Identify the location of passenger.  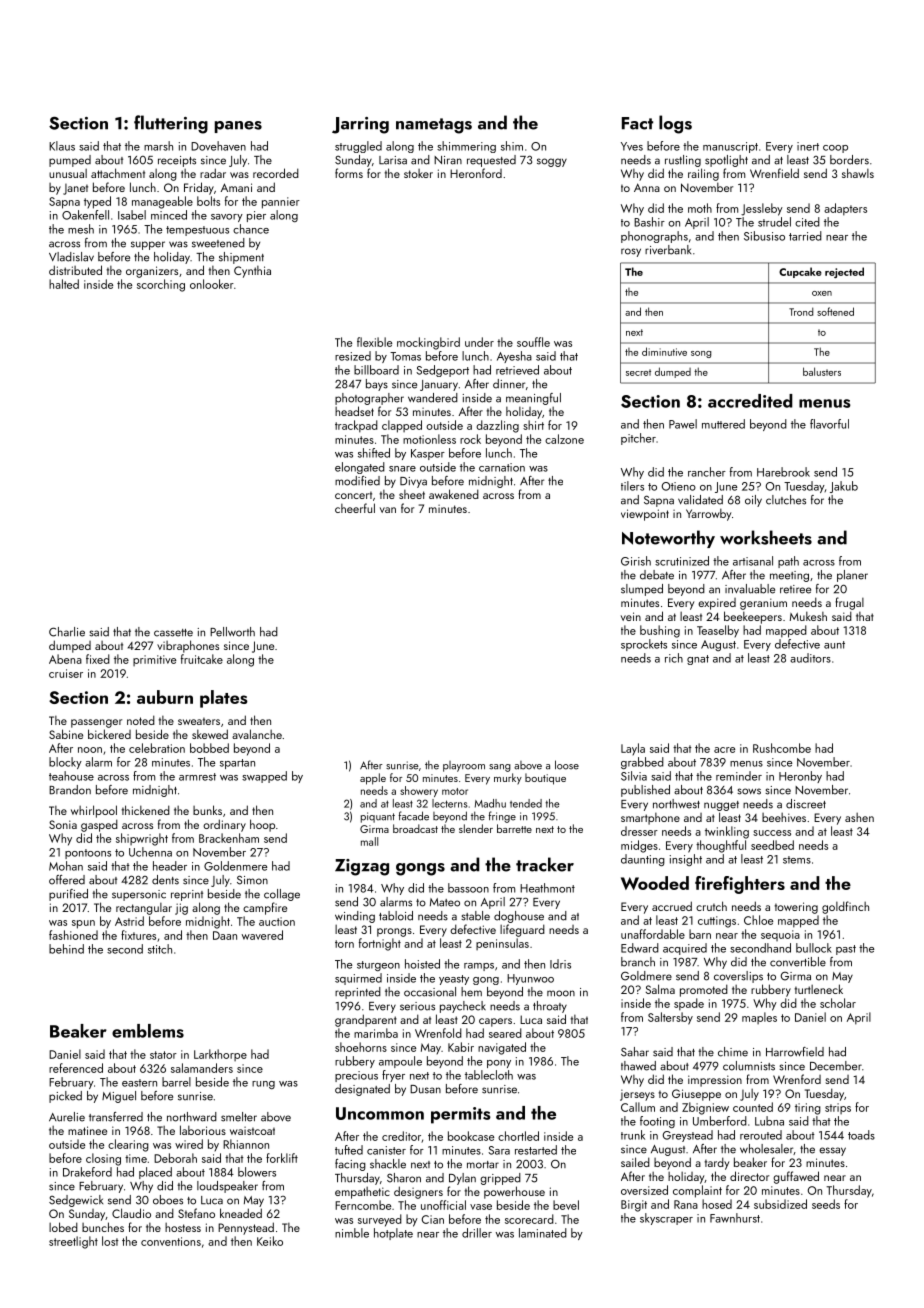
(96, 723).
